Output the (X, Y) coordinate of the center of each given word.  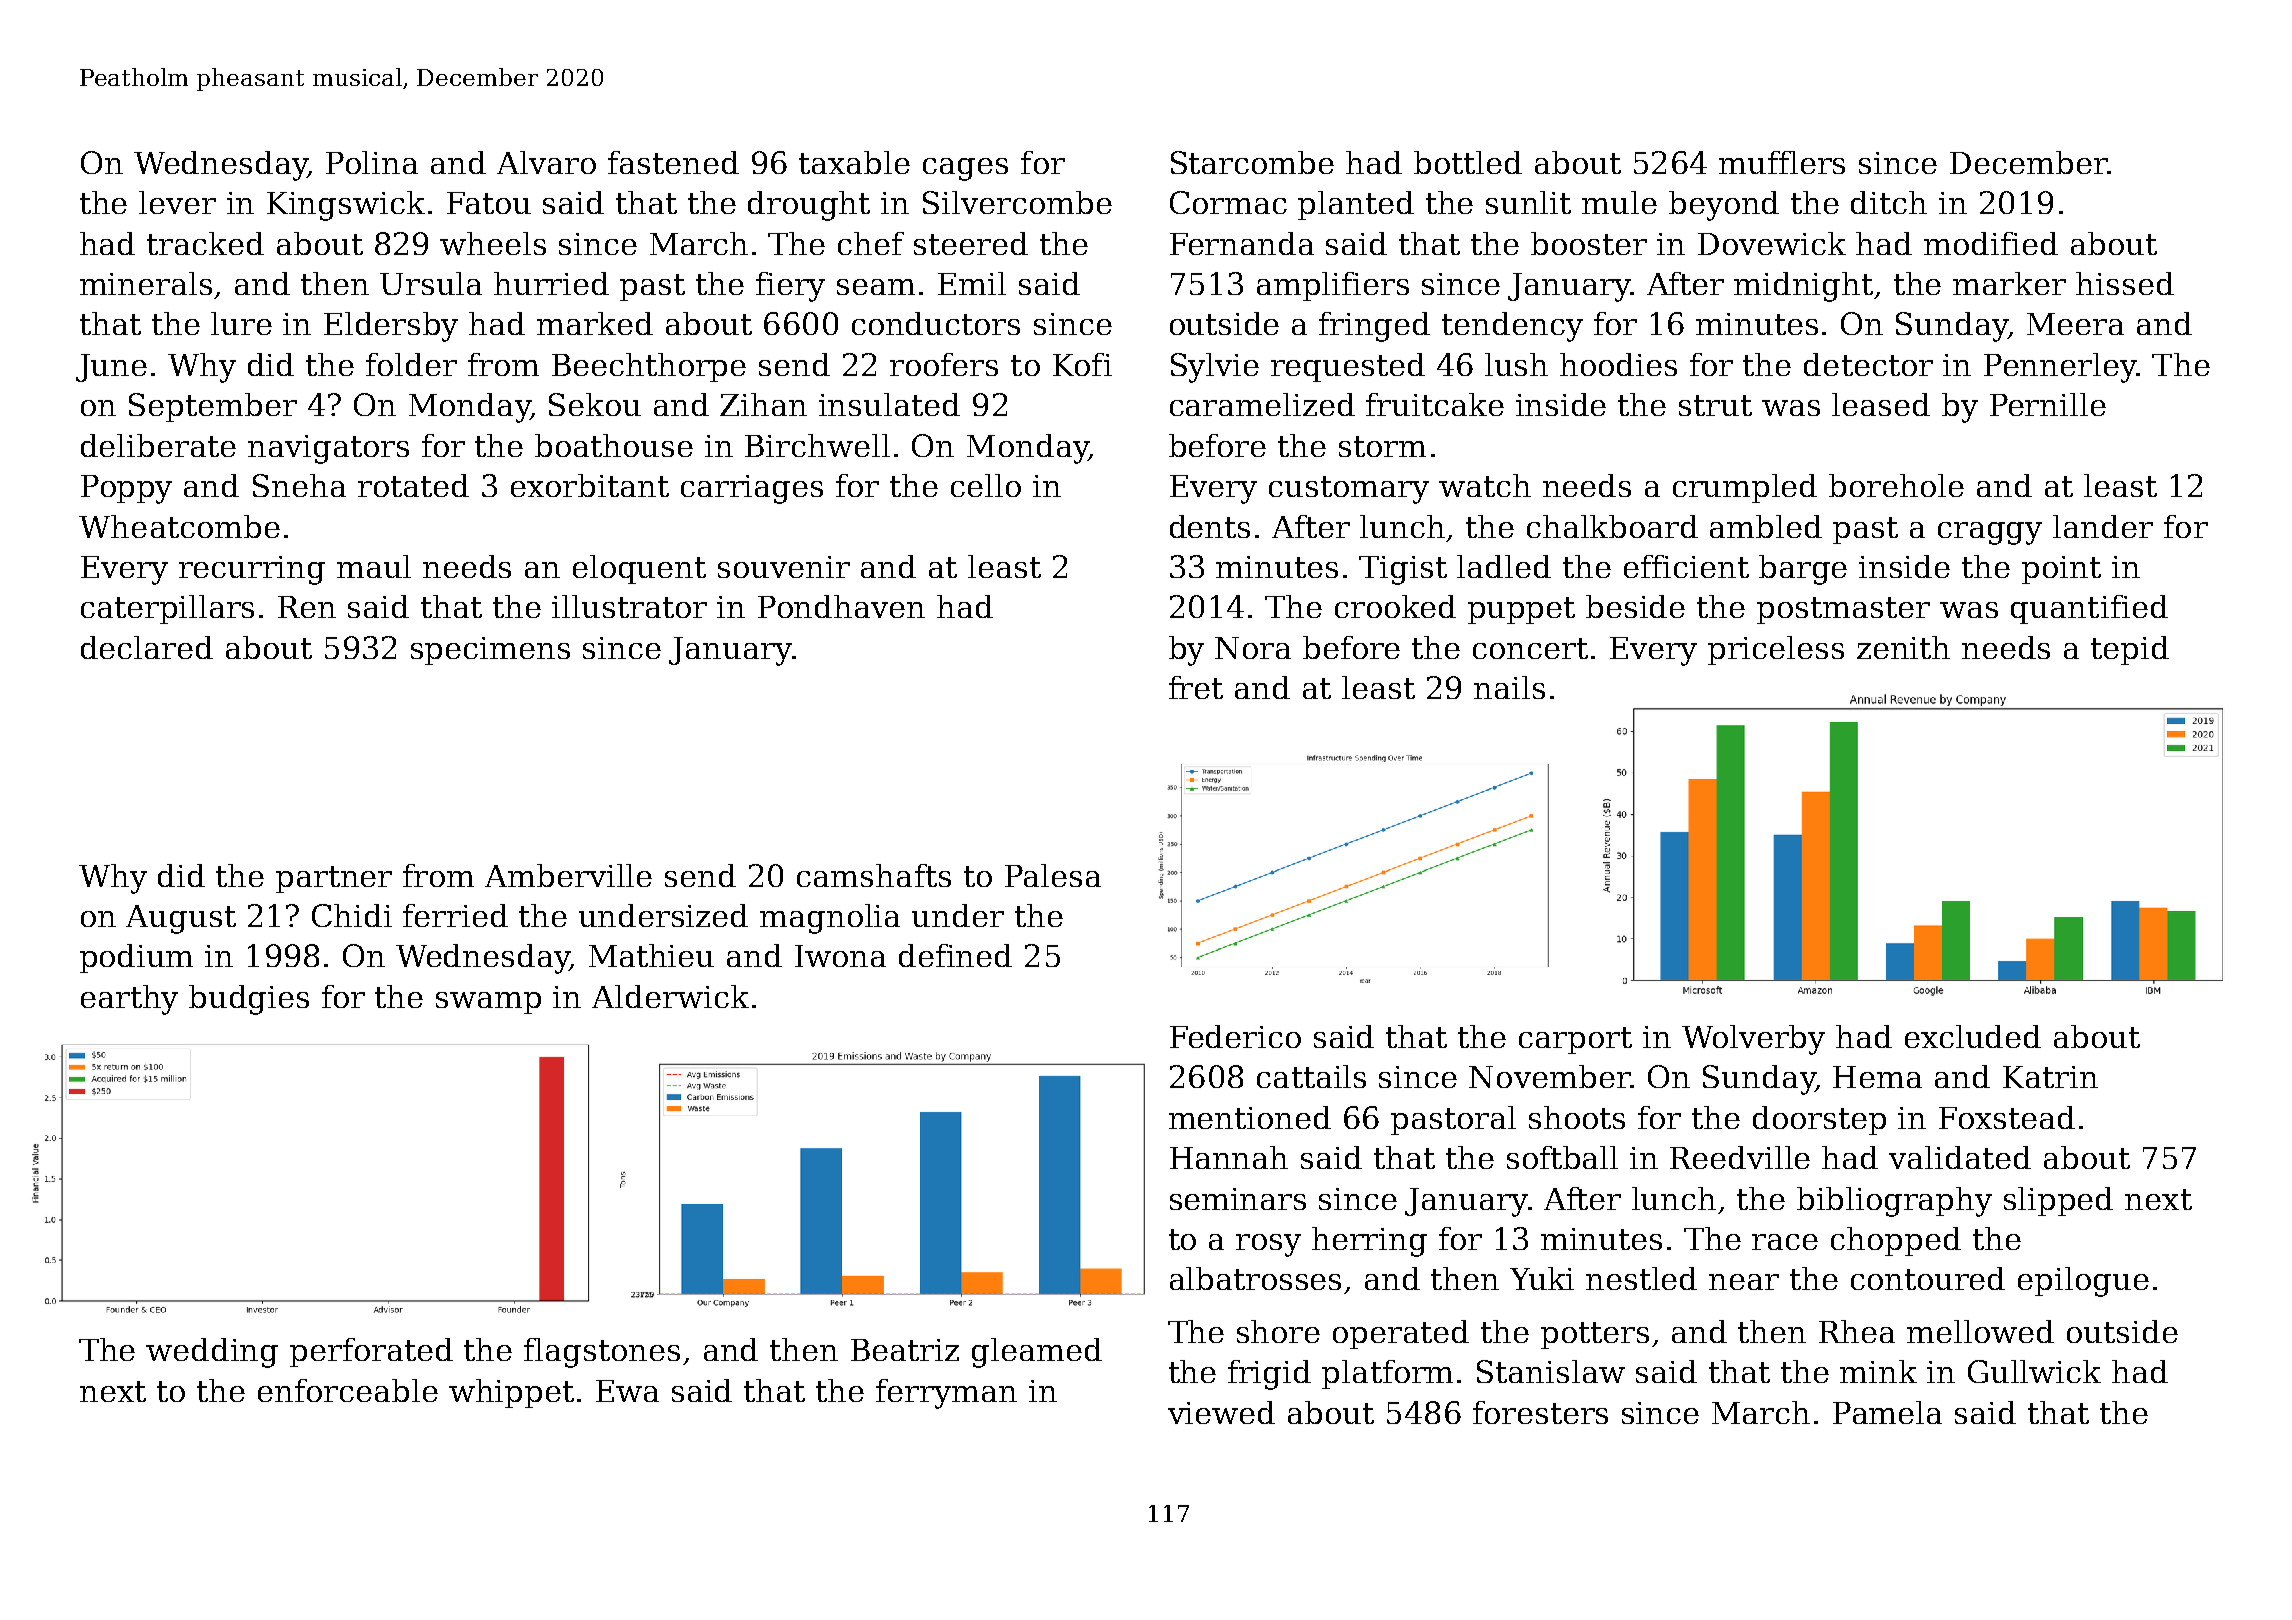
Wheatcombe (179, 526)
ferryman (946, 1394)
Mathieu (651, 955)
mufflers (1782, 162)
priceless (1776, 650)
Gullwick (2034, 1371)
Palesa (1053, 875)
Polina (372, 162)
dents (1210, 526)
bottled (1468, 162)
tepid (2130, 650)
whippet (511, 1393)
